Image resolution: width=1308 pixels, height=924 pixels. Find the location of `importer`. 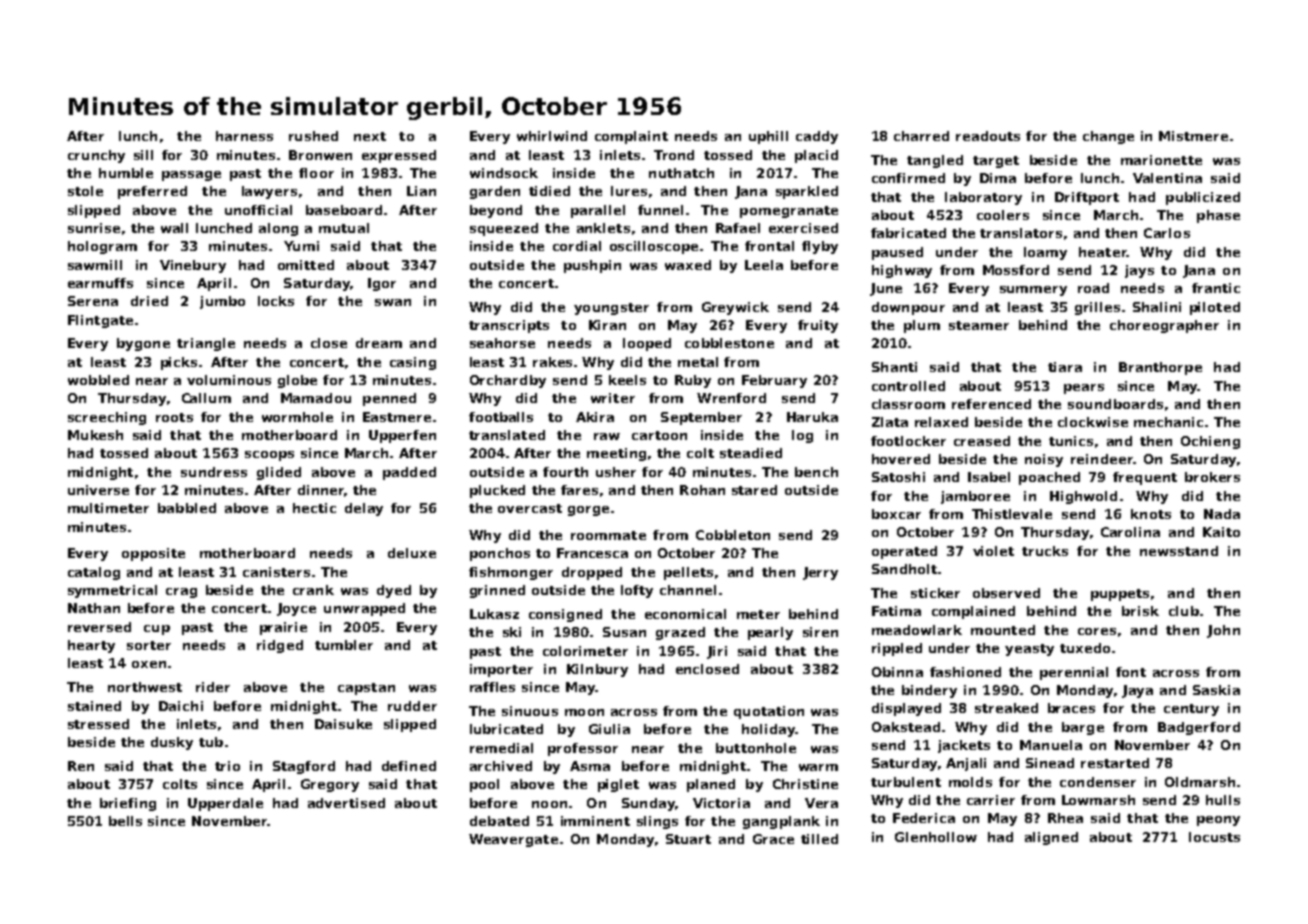

importer is located at coordinates (501, 670).
